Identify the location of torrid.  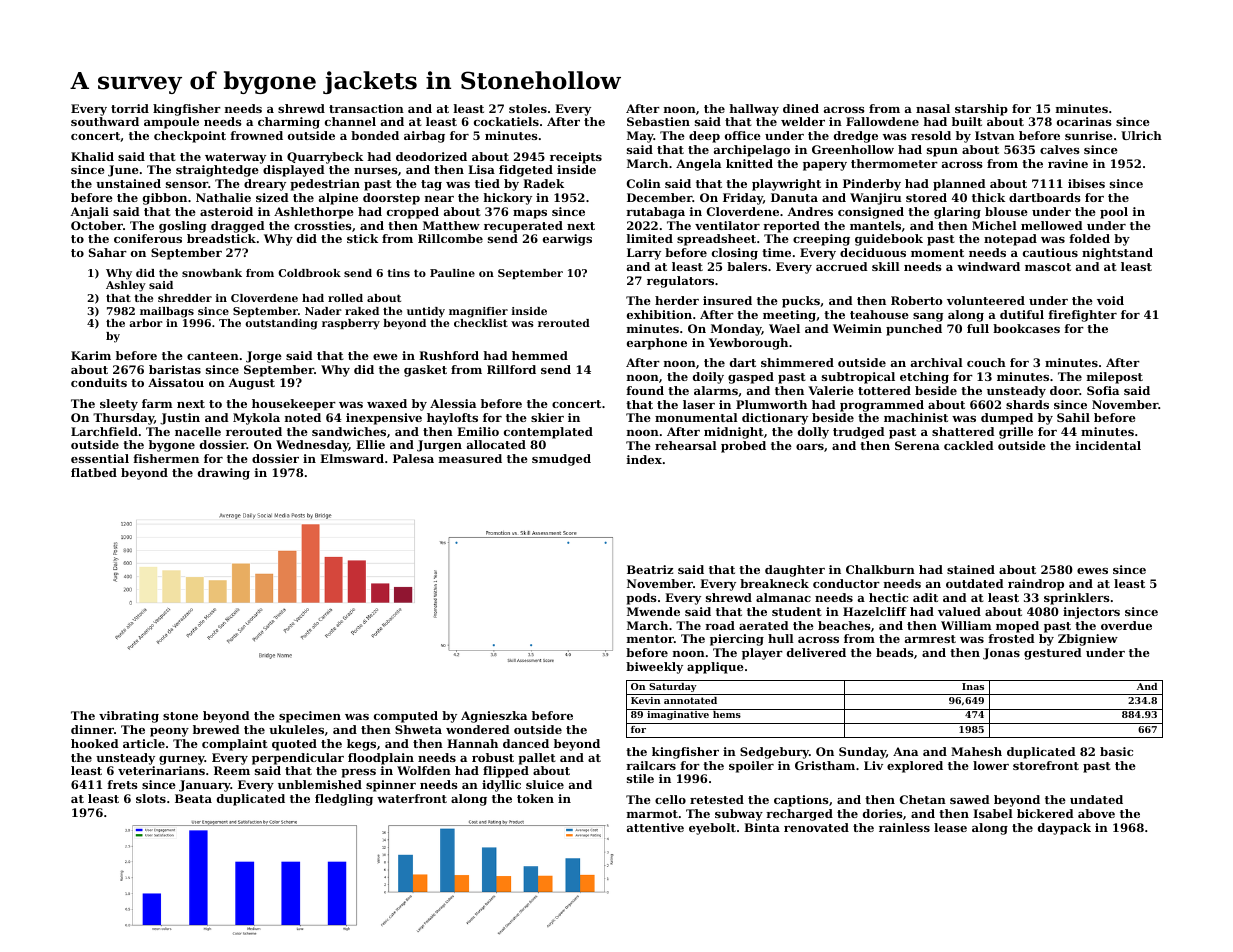
(130, 108).
